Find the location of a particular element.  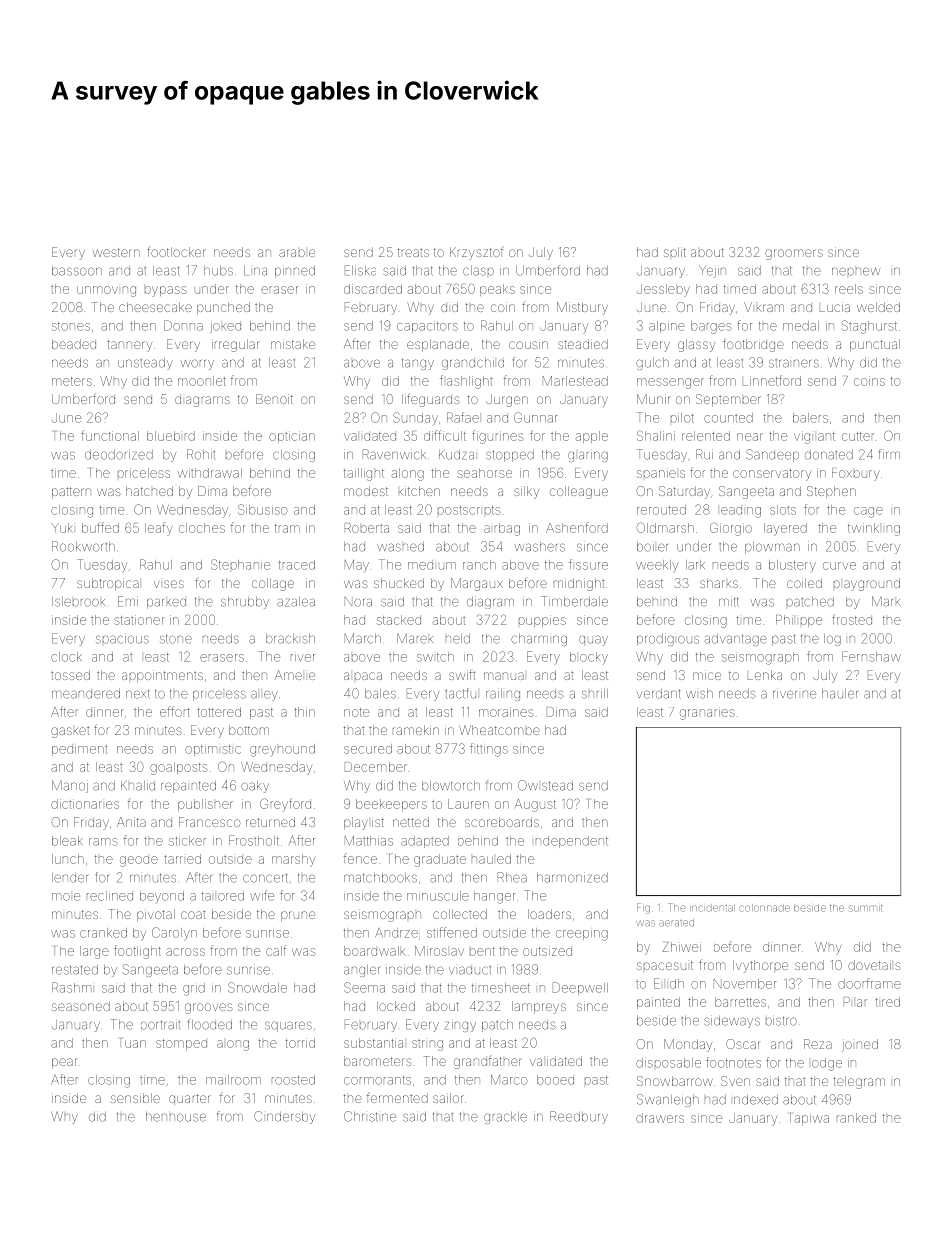

Lenka is located at coordinates (765, 675).
